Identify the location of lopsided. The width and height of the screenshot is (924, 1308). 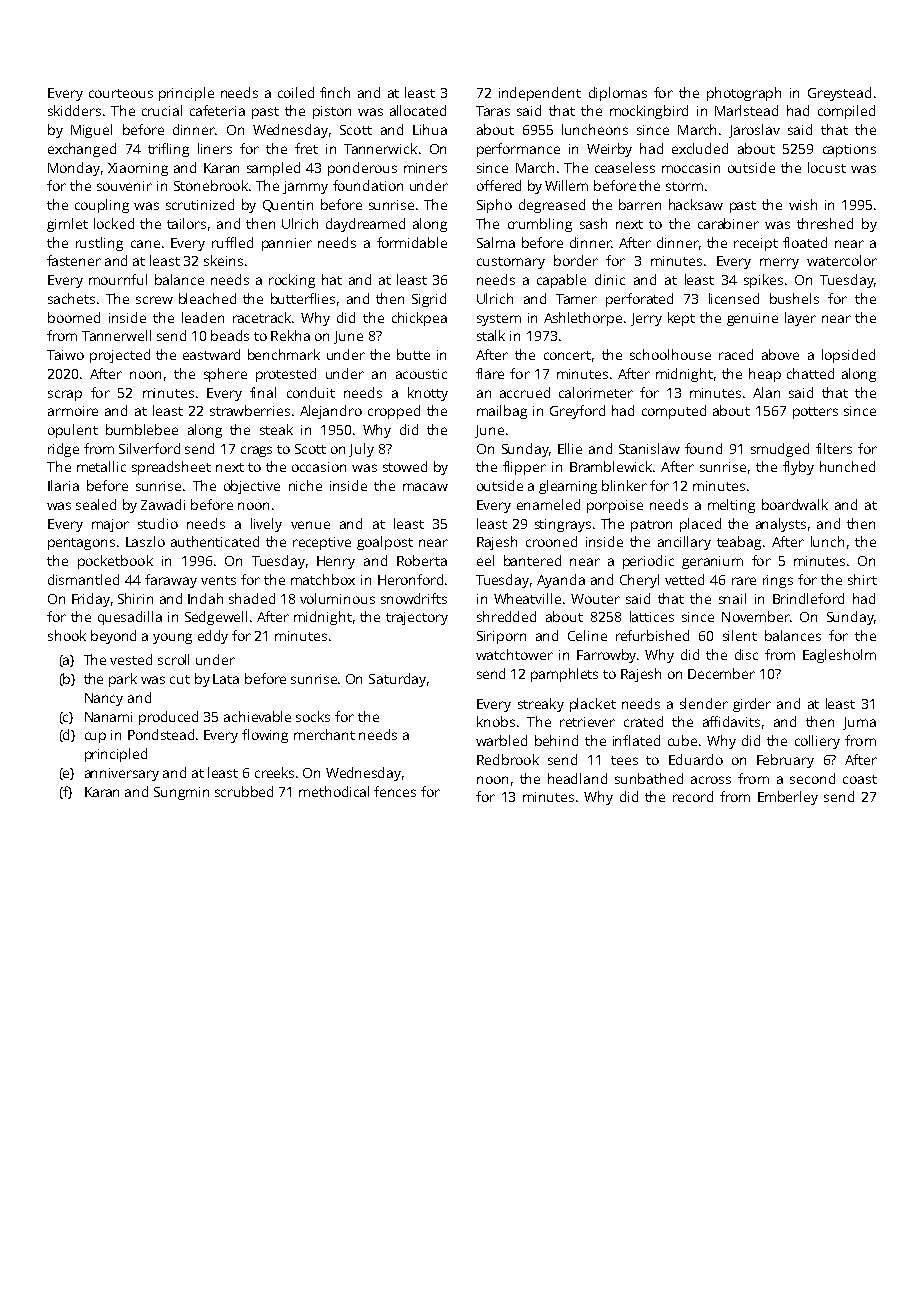
(848, 356).
